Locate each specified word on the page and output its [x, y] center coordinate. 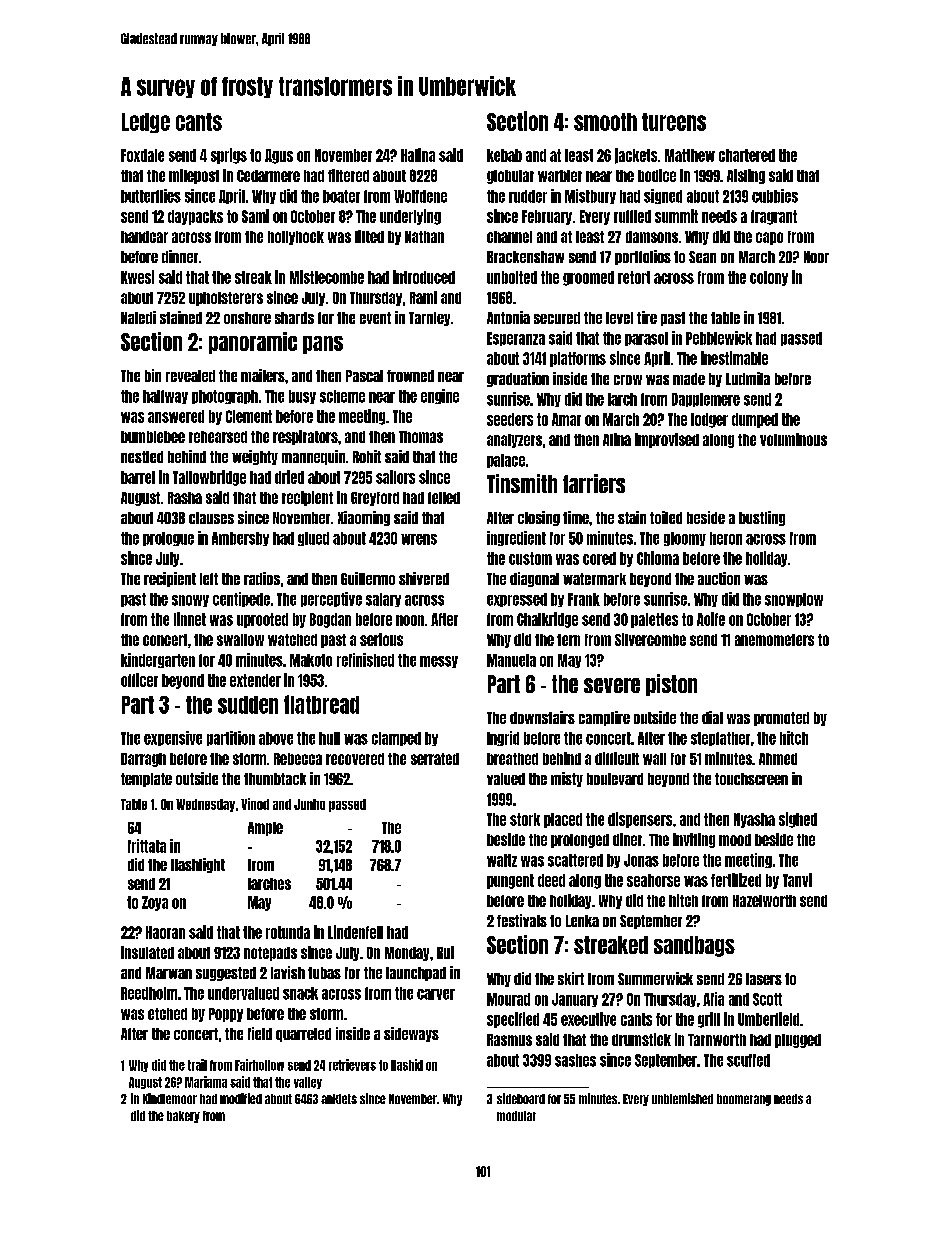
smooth [605, 122]
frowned [410, 376]
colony [769, 278]
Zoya [155, 903]
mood [735, 840]
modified [241, 1098]
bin [153, 375]
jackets [636, 156]
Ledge [146, 123]
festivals [522, 920]
